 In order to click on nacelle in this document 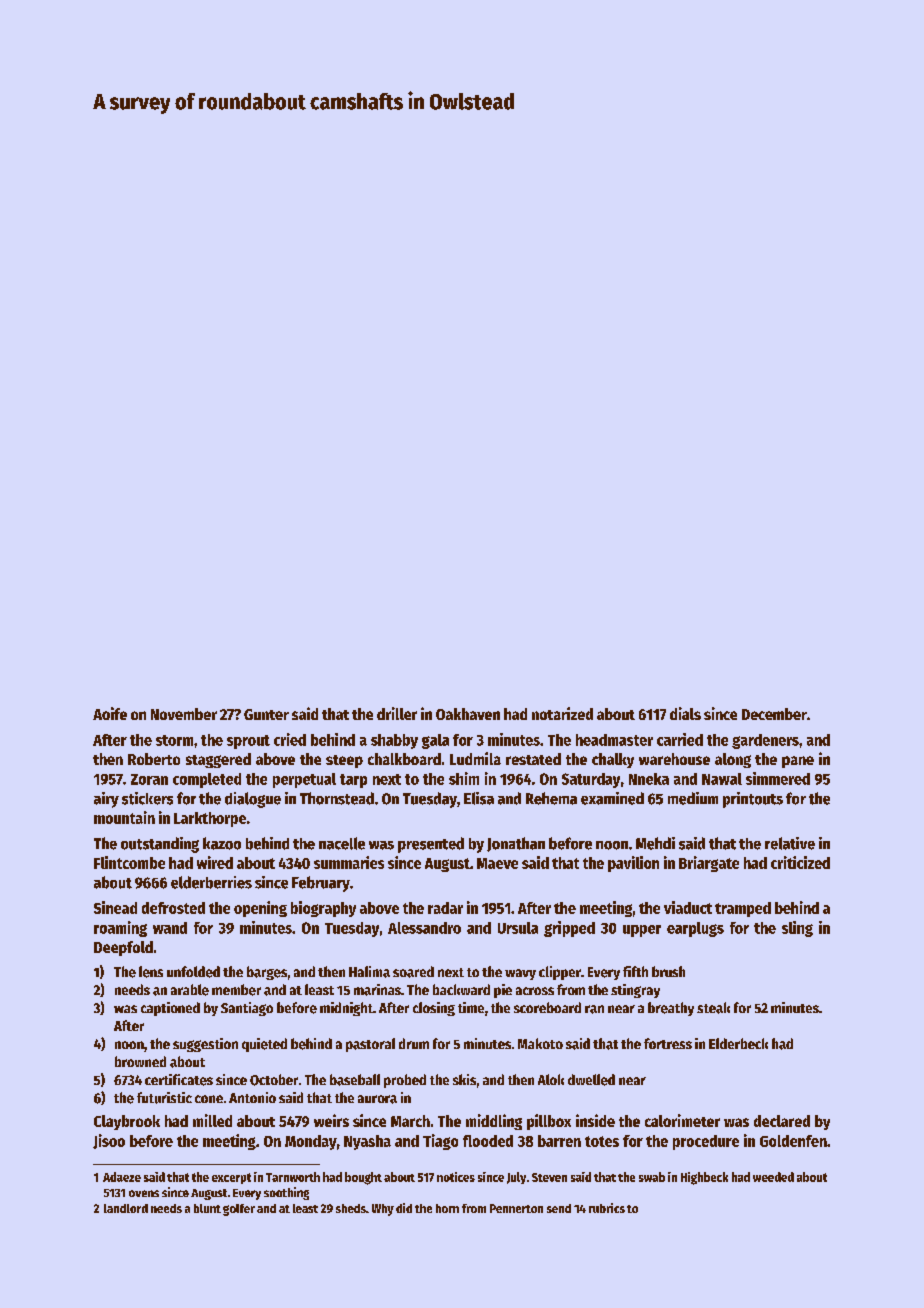, I will do `click(342, 843)`.
